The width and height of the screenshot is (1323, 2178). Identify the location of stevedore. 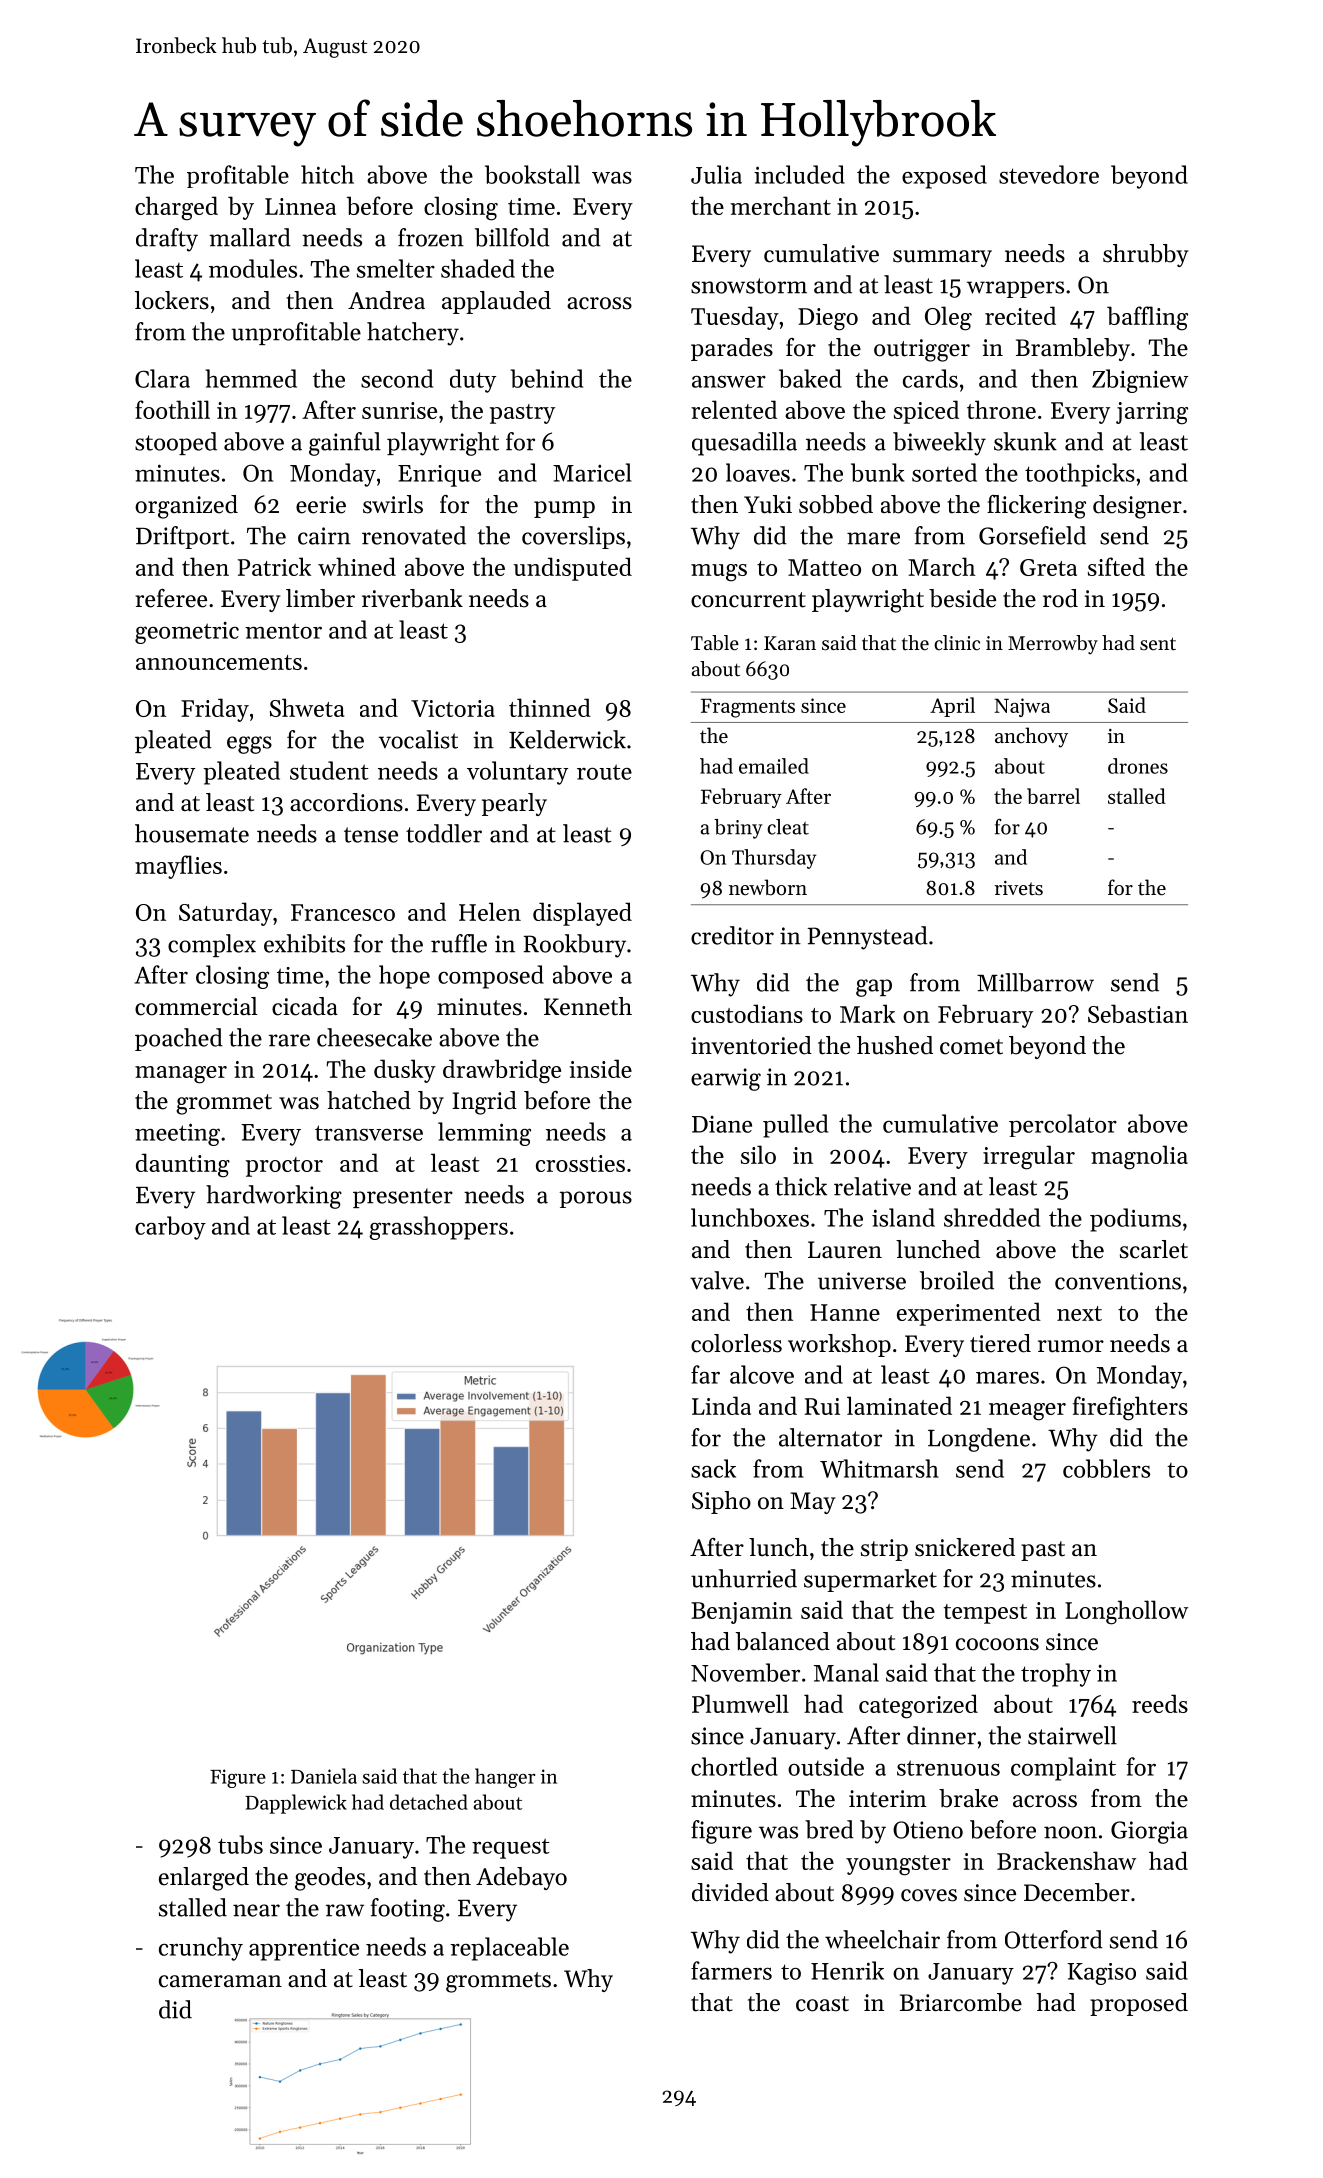
(1049, 174).
